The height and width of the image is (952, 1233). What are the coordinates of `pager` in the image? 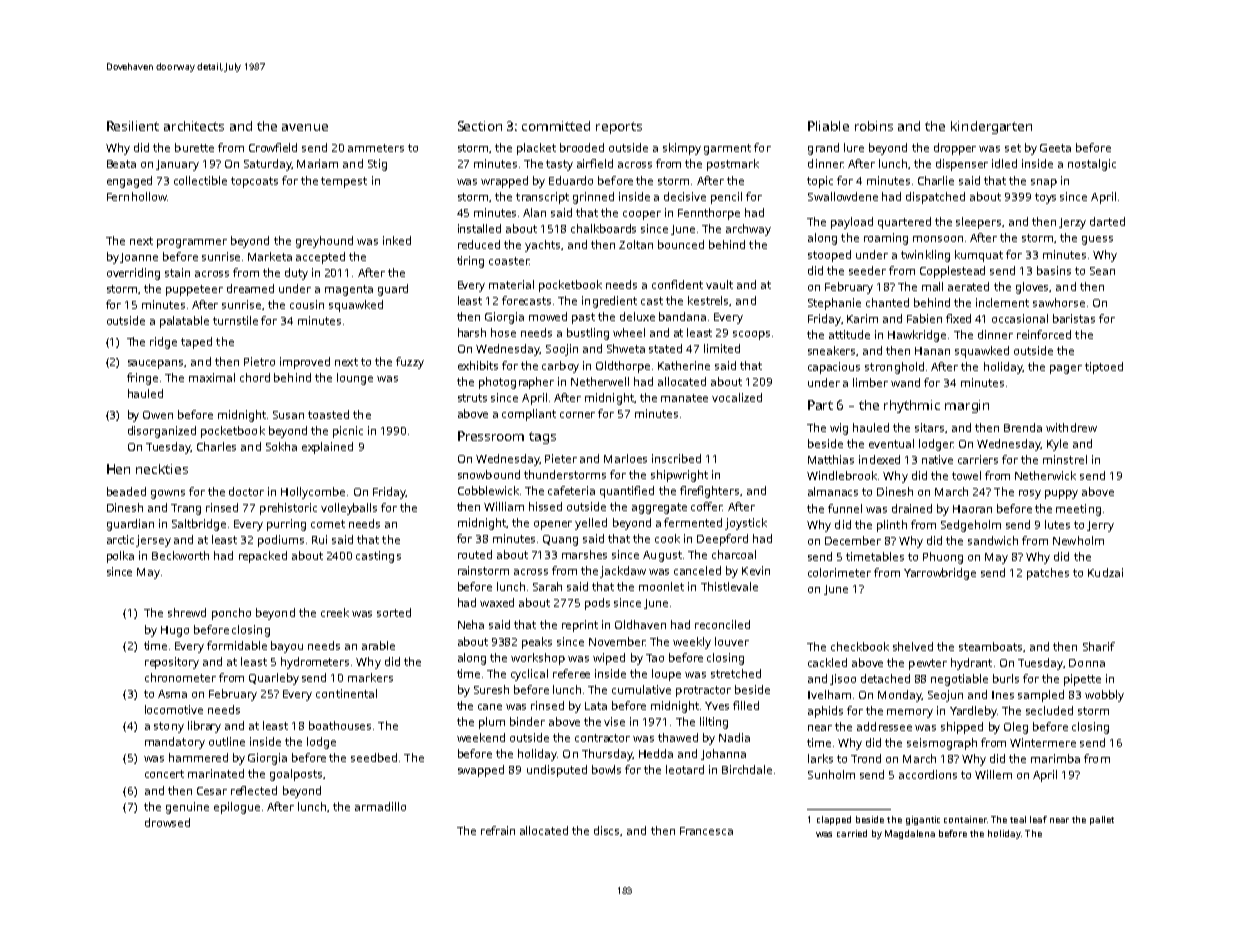 It's located at (1066, 369).
